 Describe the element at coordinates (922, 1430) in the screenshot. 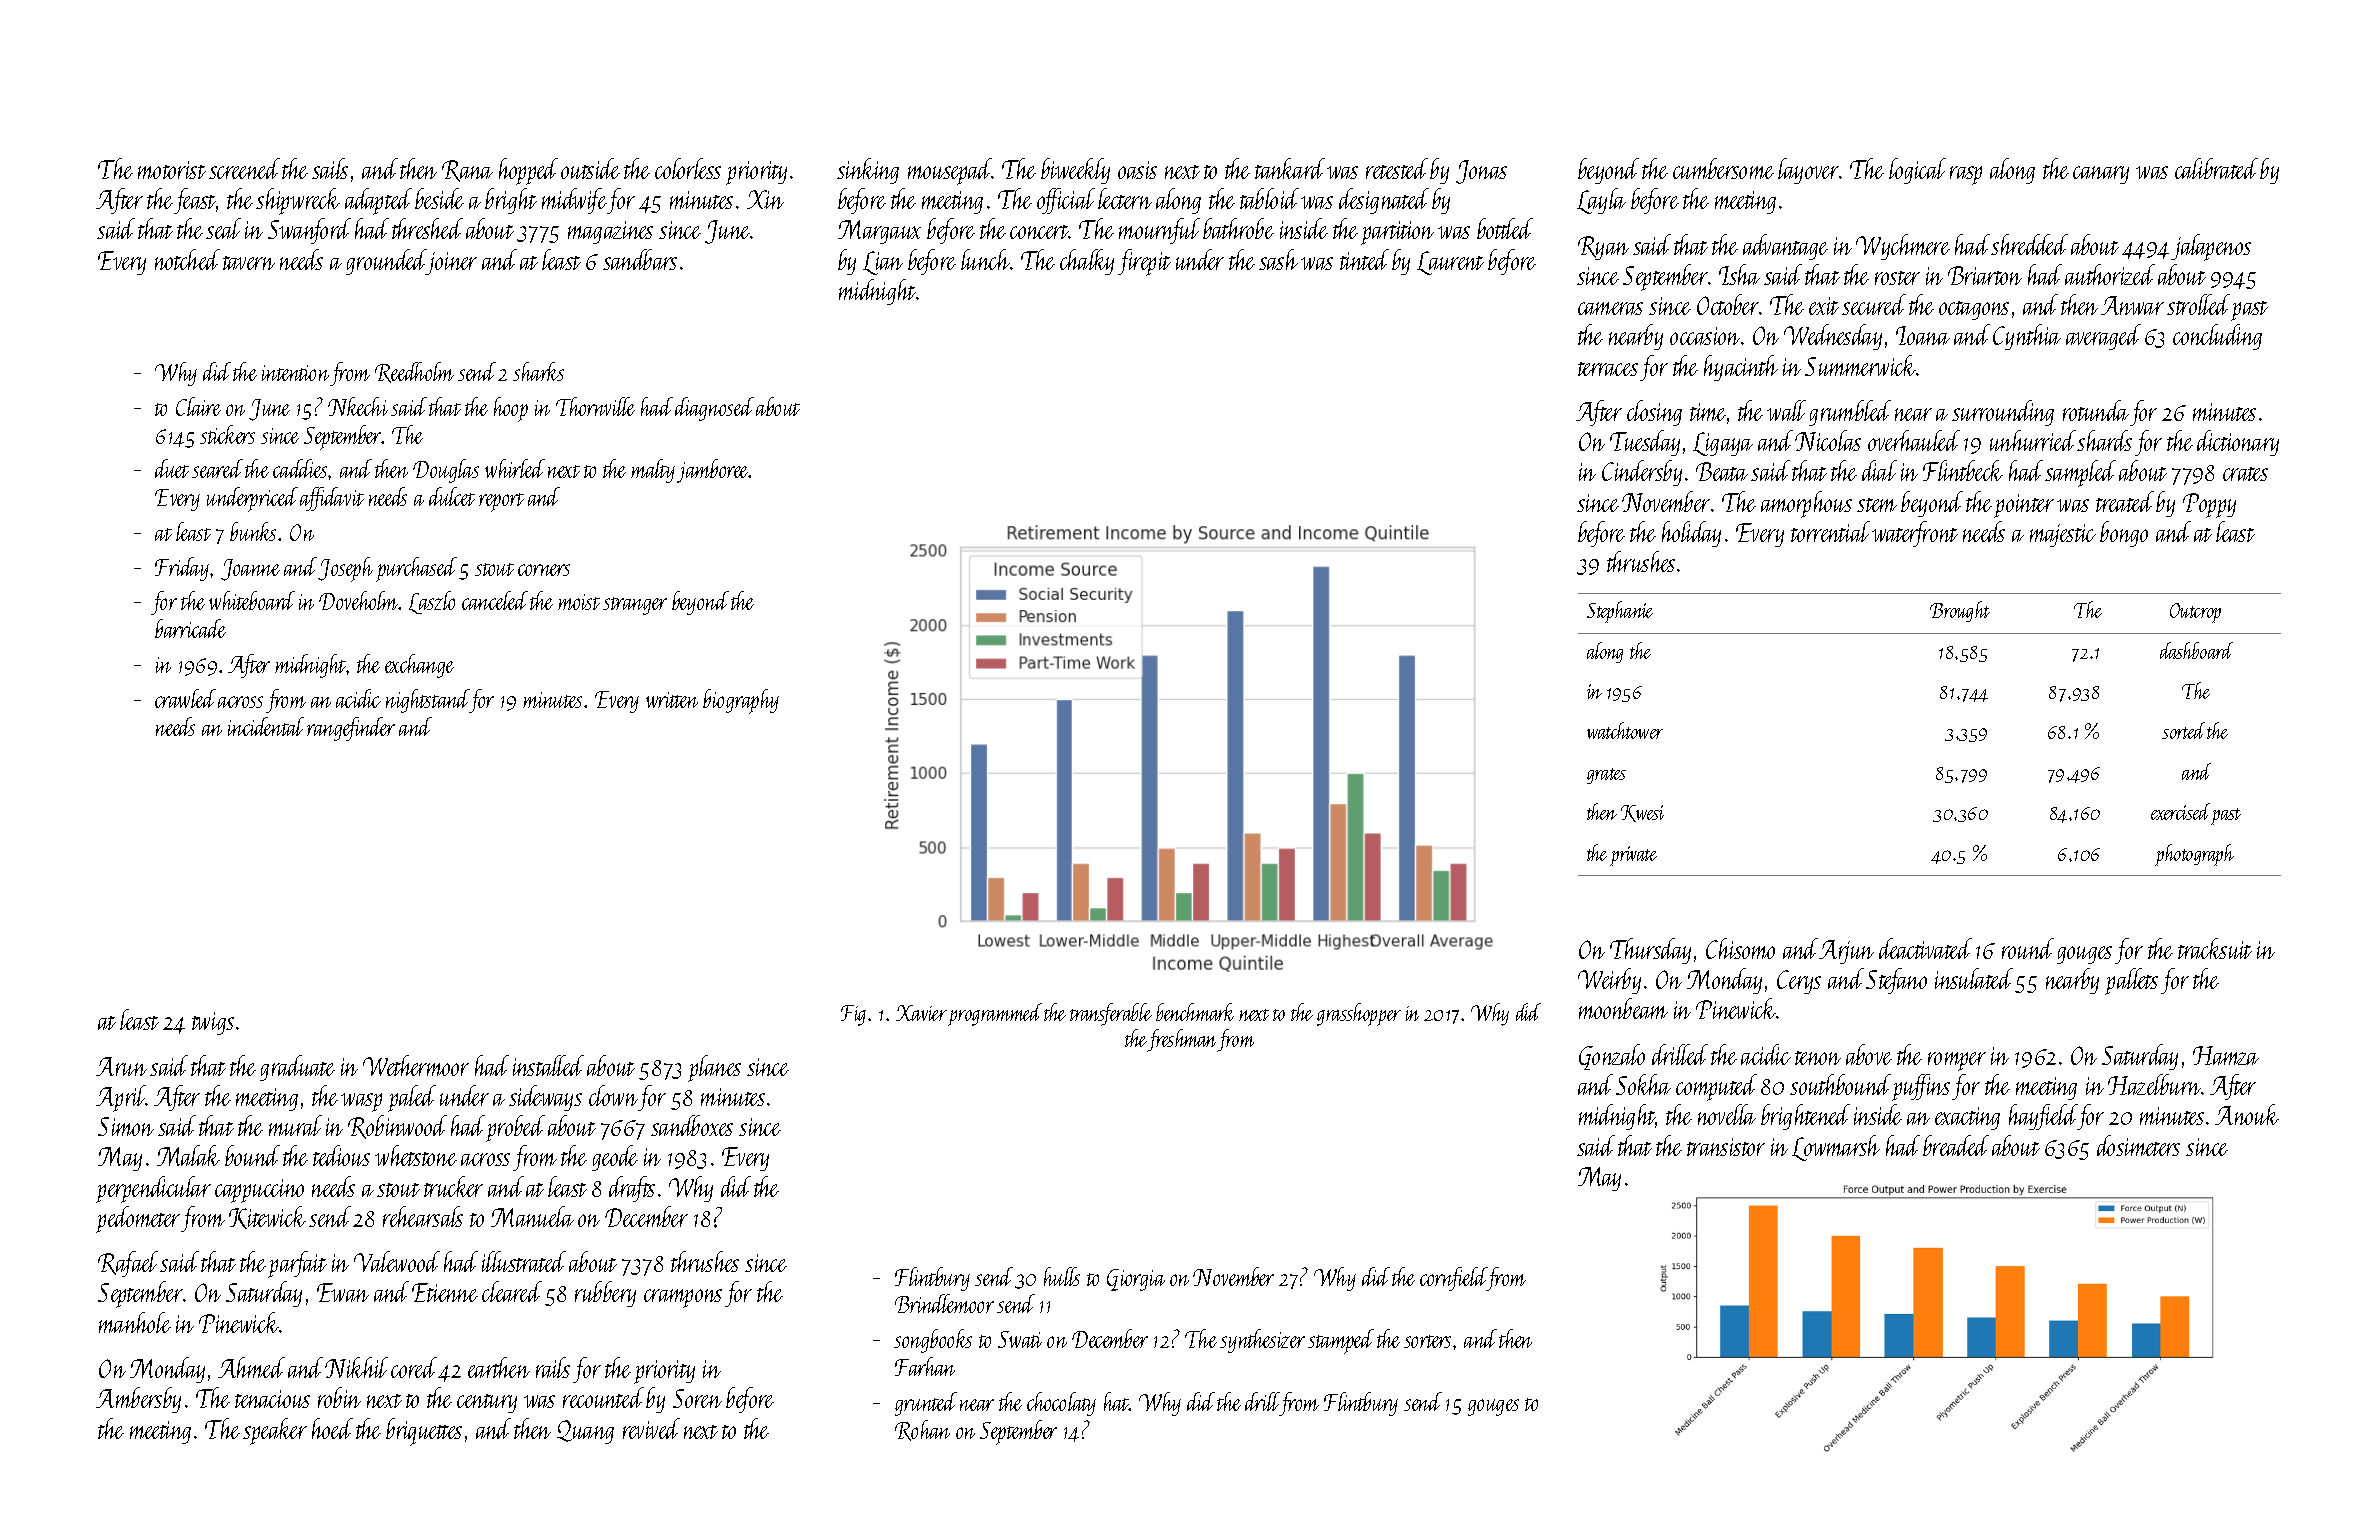

I see `Rohan` at that location.
